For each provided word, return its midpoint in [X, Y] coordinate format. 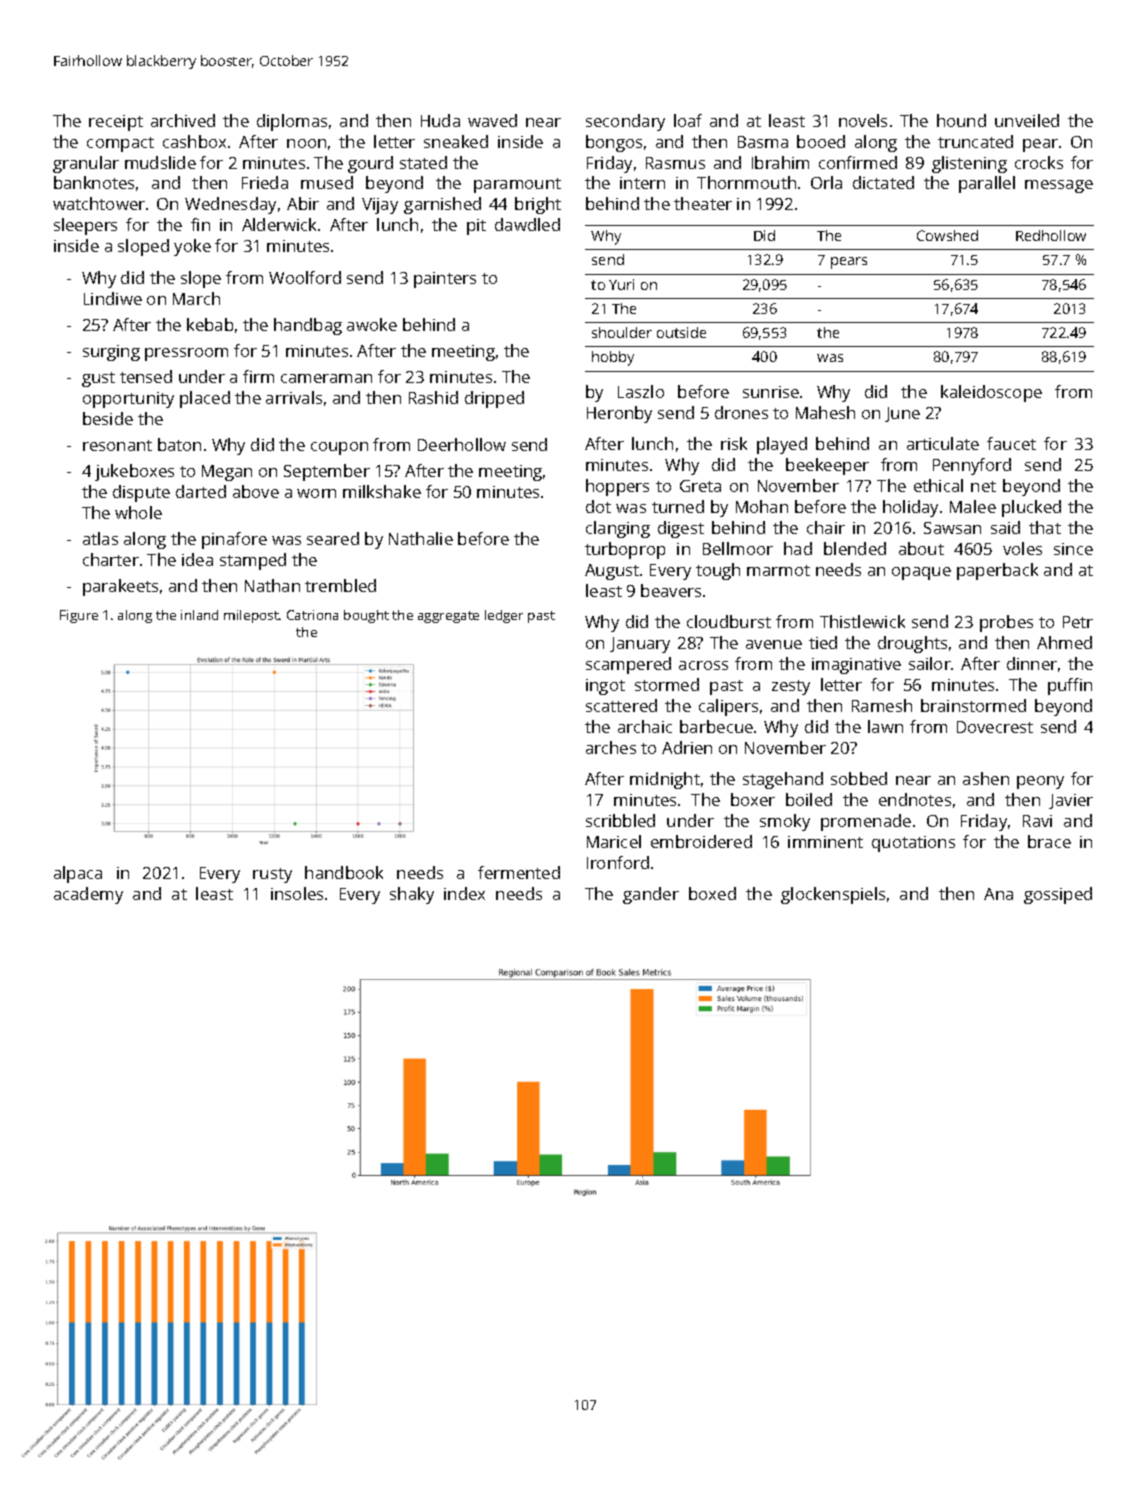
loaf [688, 120]
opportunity [128, 400]
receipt [116, 123]
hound [961, 120]
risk [734, 443]
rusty [272, 875]
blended [855, 548]
